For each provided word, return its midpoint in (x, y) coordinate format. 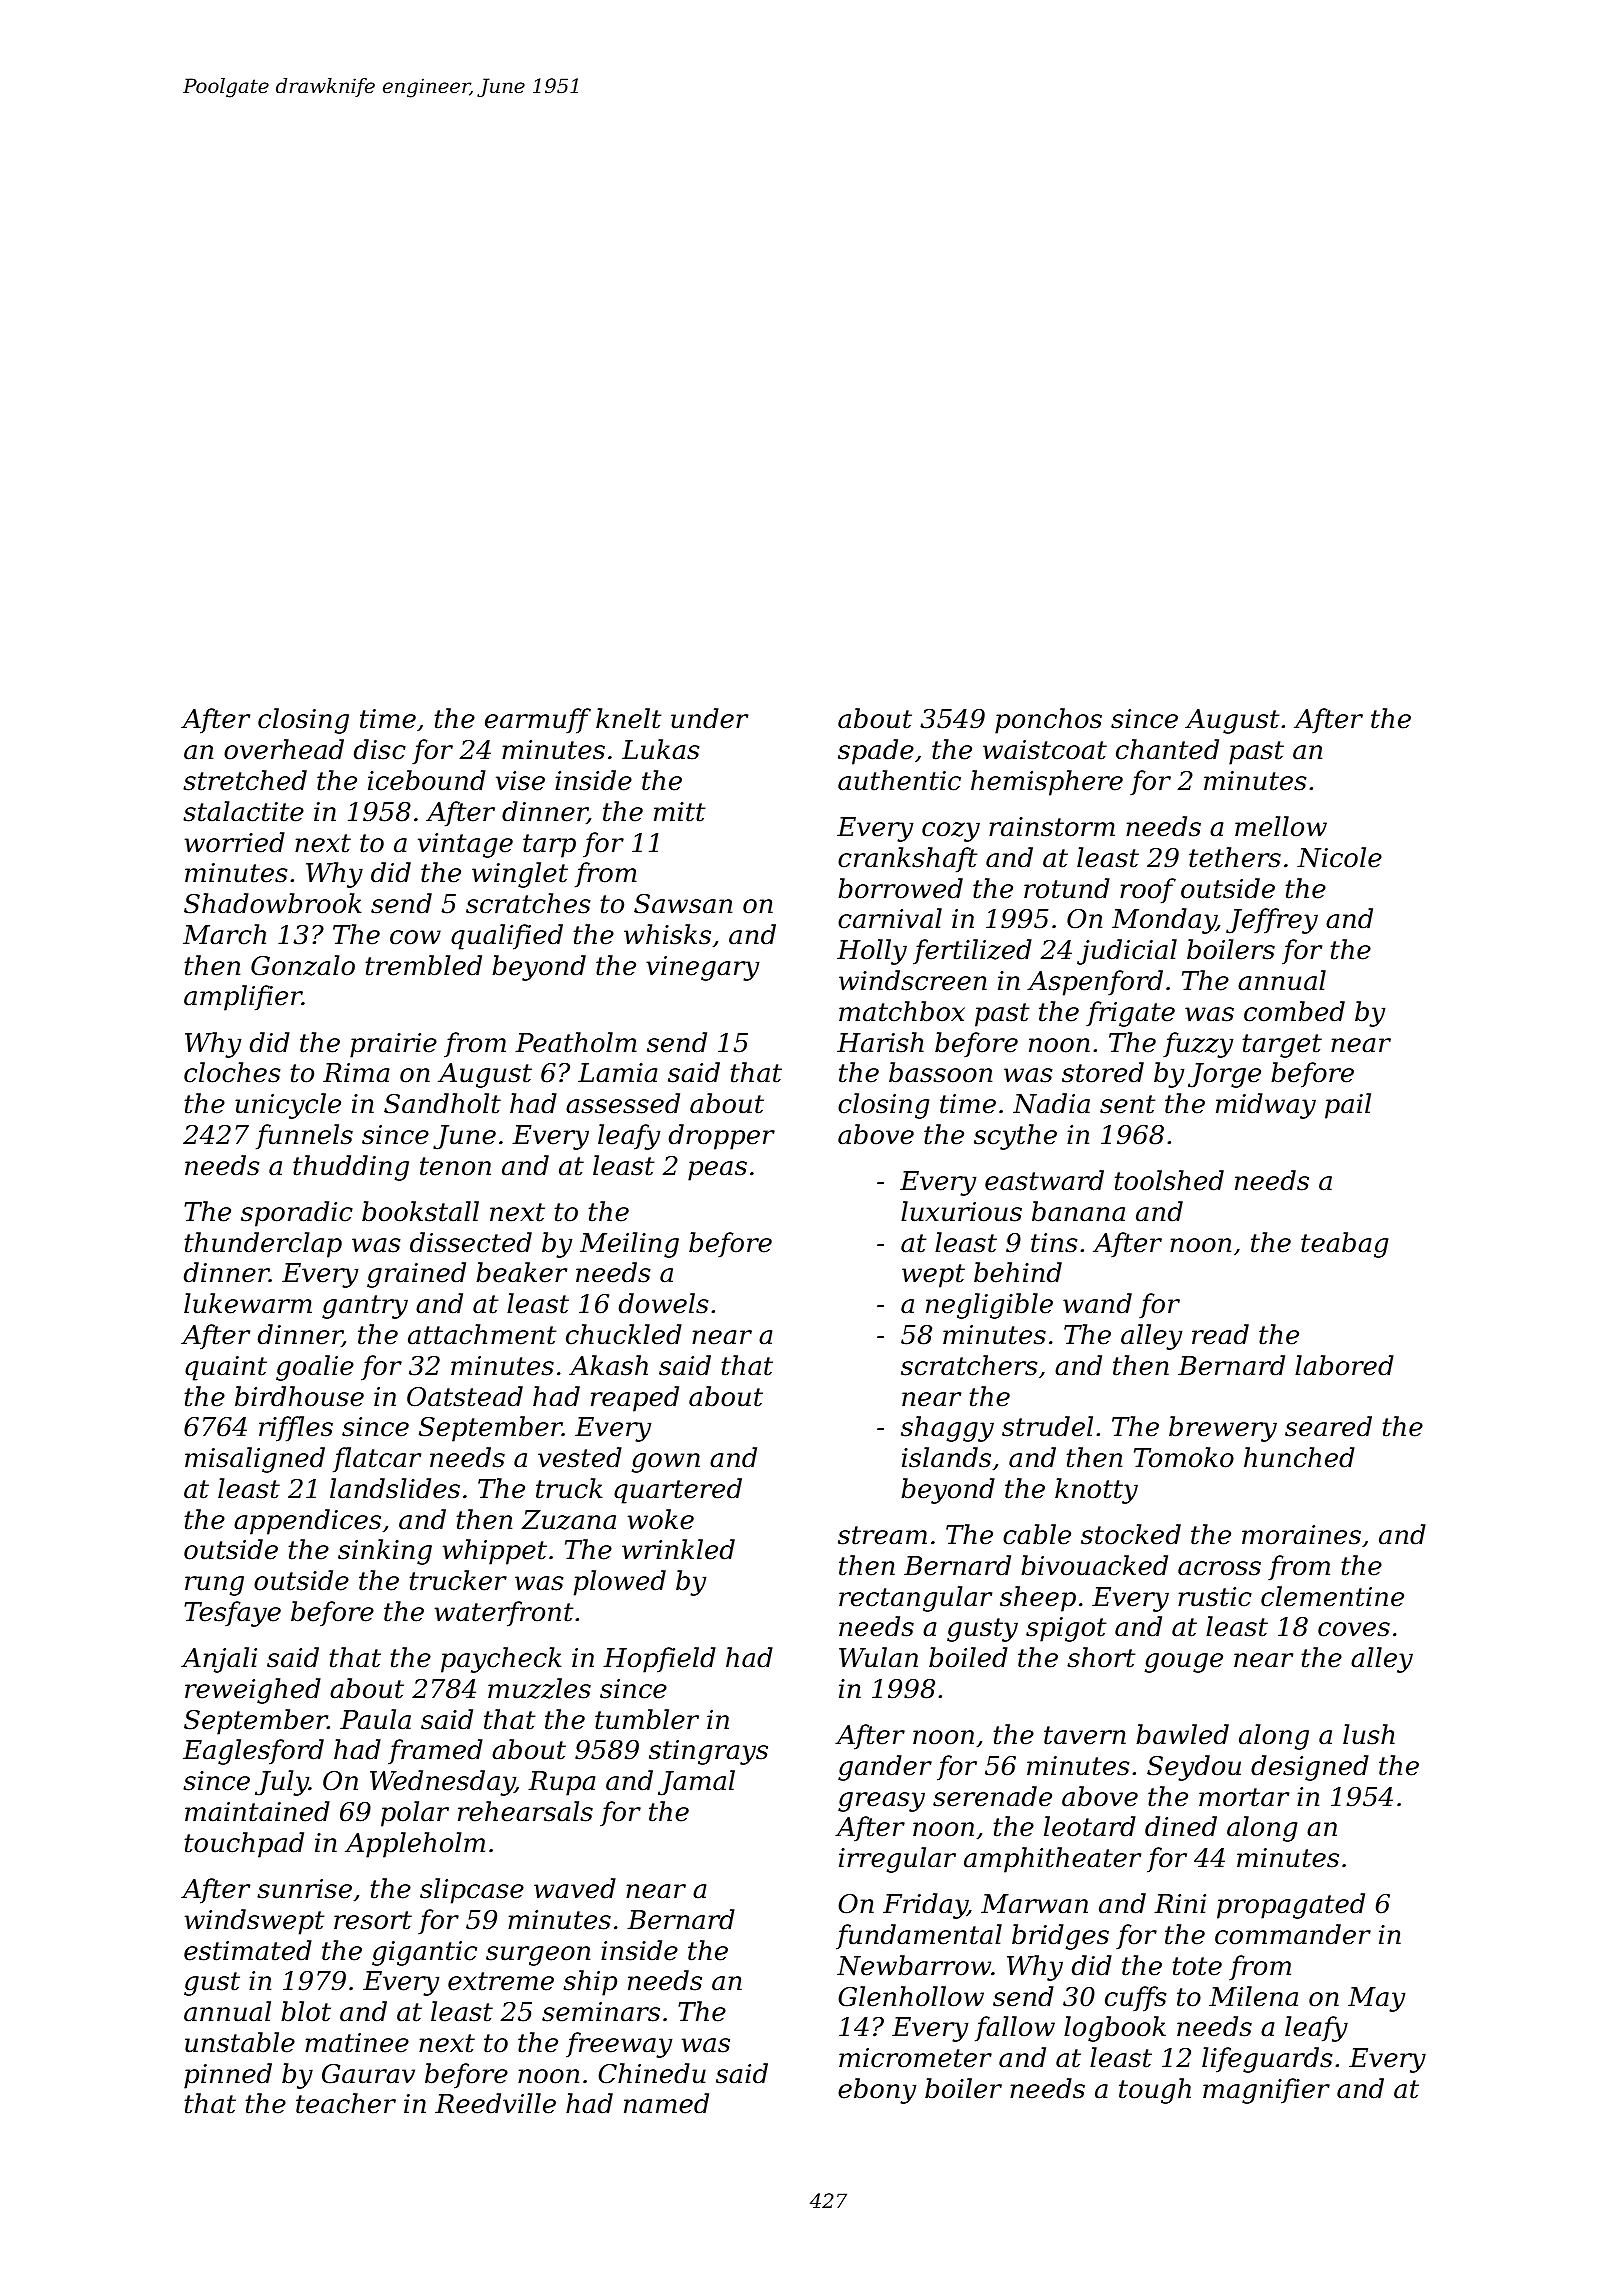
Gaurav (368, 2074)
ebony (877, 2091)
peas (717, 1171)
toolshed (1169, 1180)
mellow (1281, 826)
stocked (1131, 1534)
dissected (471, 1242)
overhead (284, 749)
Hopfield (659, 1660)
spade (876, 752)
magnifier (1266, 2091)
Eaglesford (253, 1752)
